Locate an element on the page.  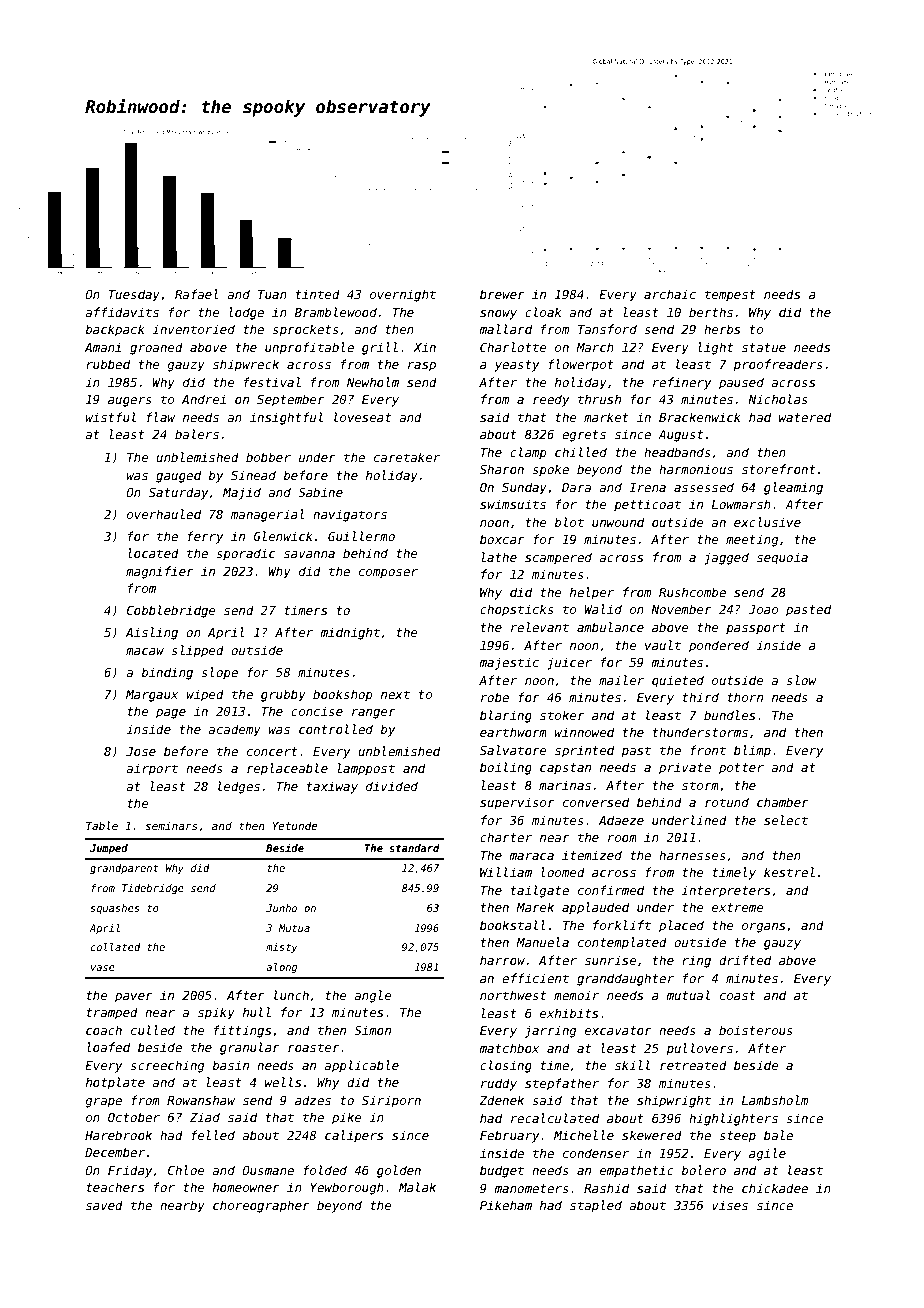
proofreaders is located at coordinates (778, 365).
